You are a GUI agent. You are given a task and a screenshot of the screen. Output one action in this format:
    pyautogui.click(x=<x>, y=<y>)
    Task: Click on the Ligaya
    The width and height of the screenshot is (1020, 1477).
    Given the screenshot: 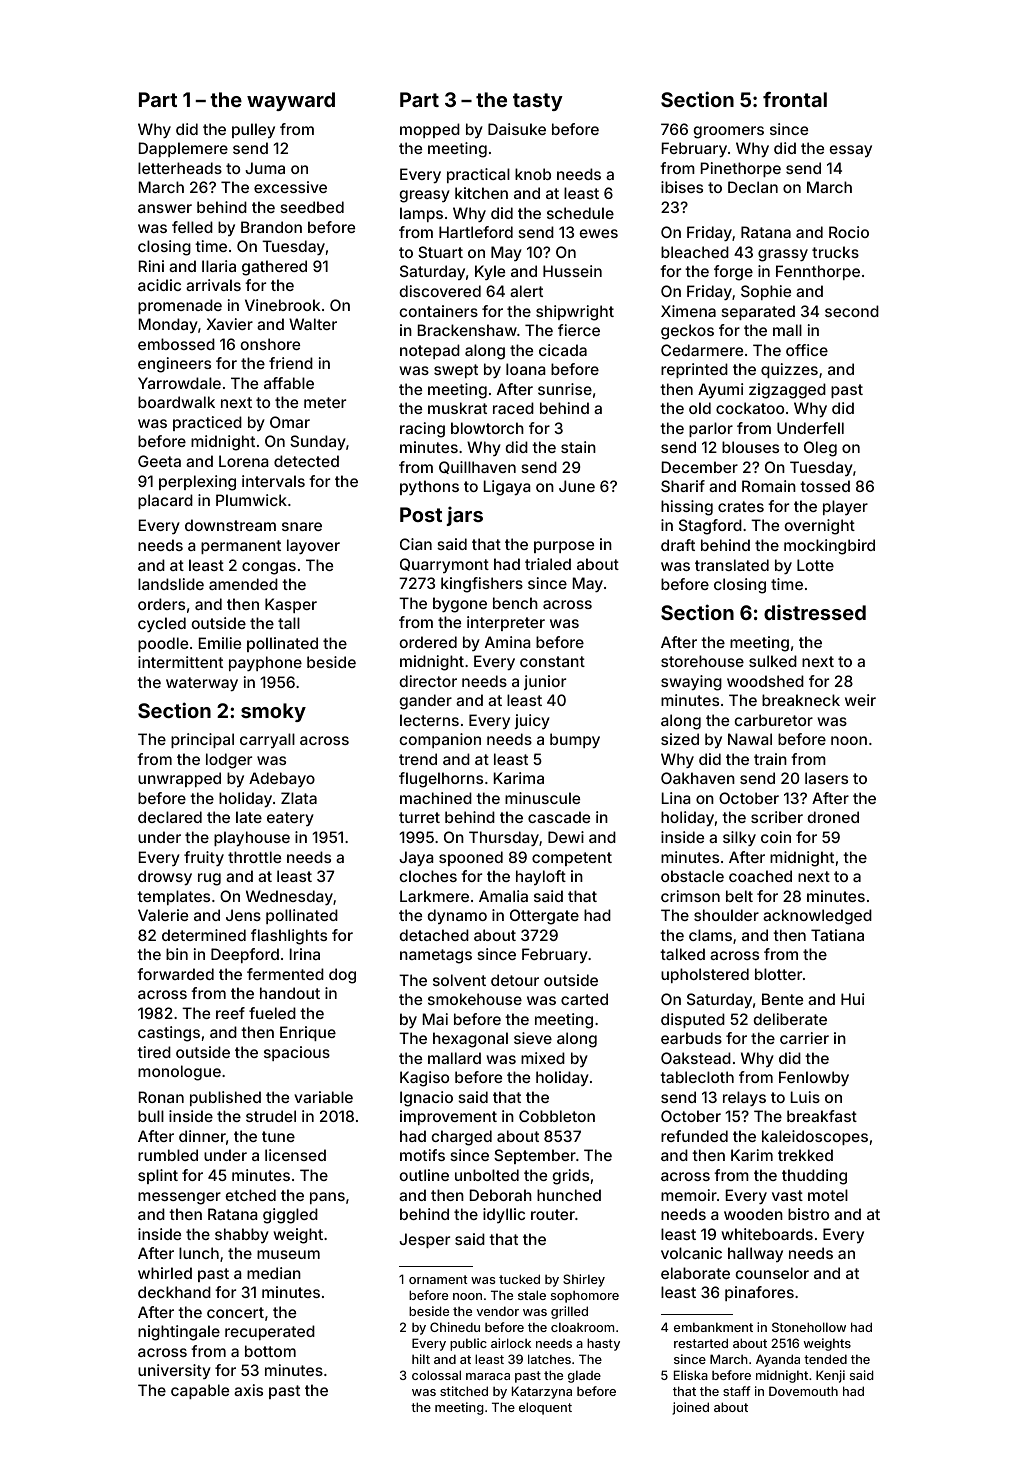 What is the action you would take?
    pyautogui.click(x=507, y=488)
